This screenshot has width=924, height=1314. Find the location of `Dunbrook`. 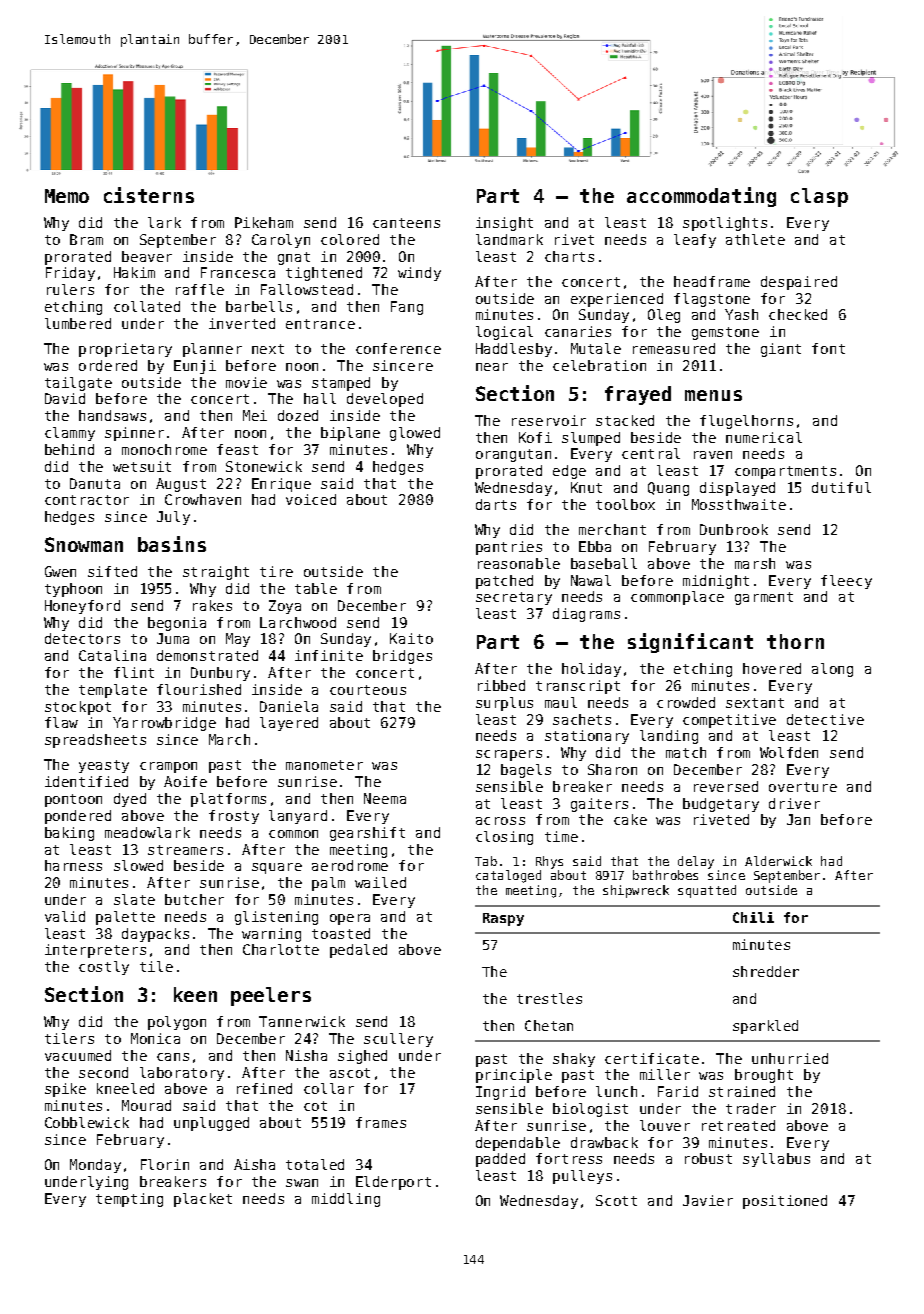

Dunbrook is located at coordinates (734, 529).
